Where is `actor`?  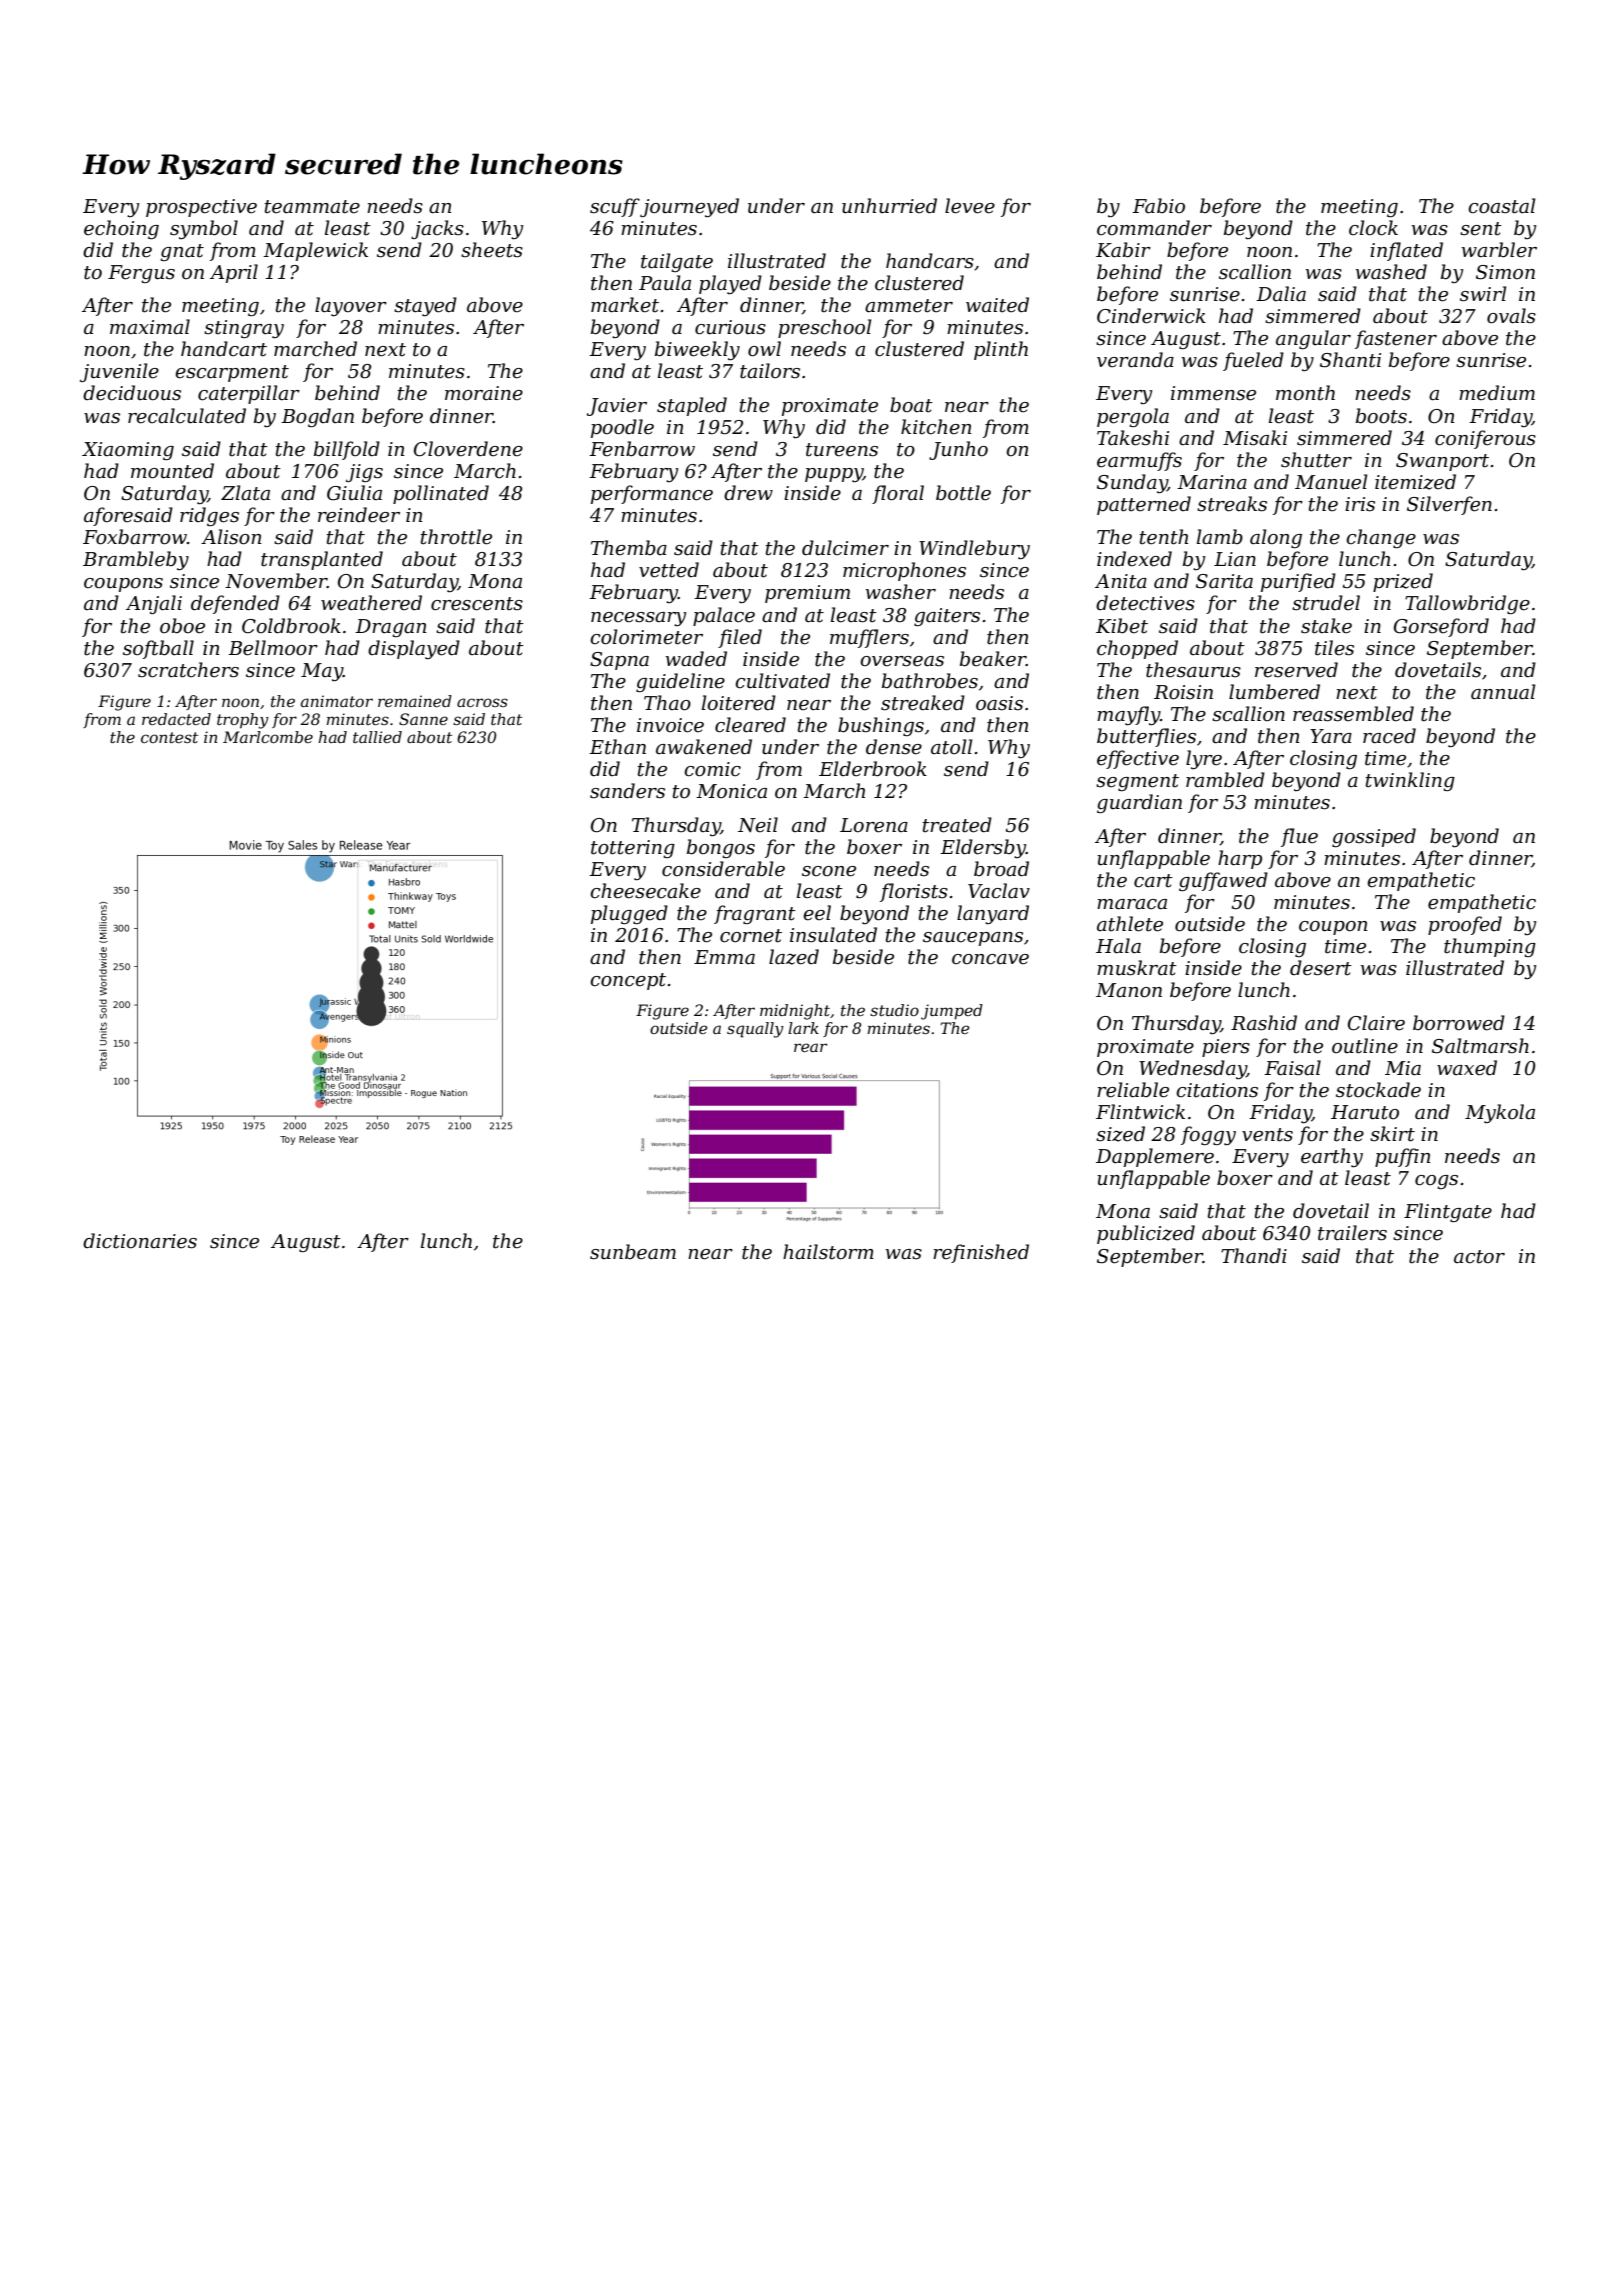
actor is located at coordinates (1479, 1257).
